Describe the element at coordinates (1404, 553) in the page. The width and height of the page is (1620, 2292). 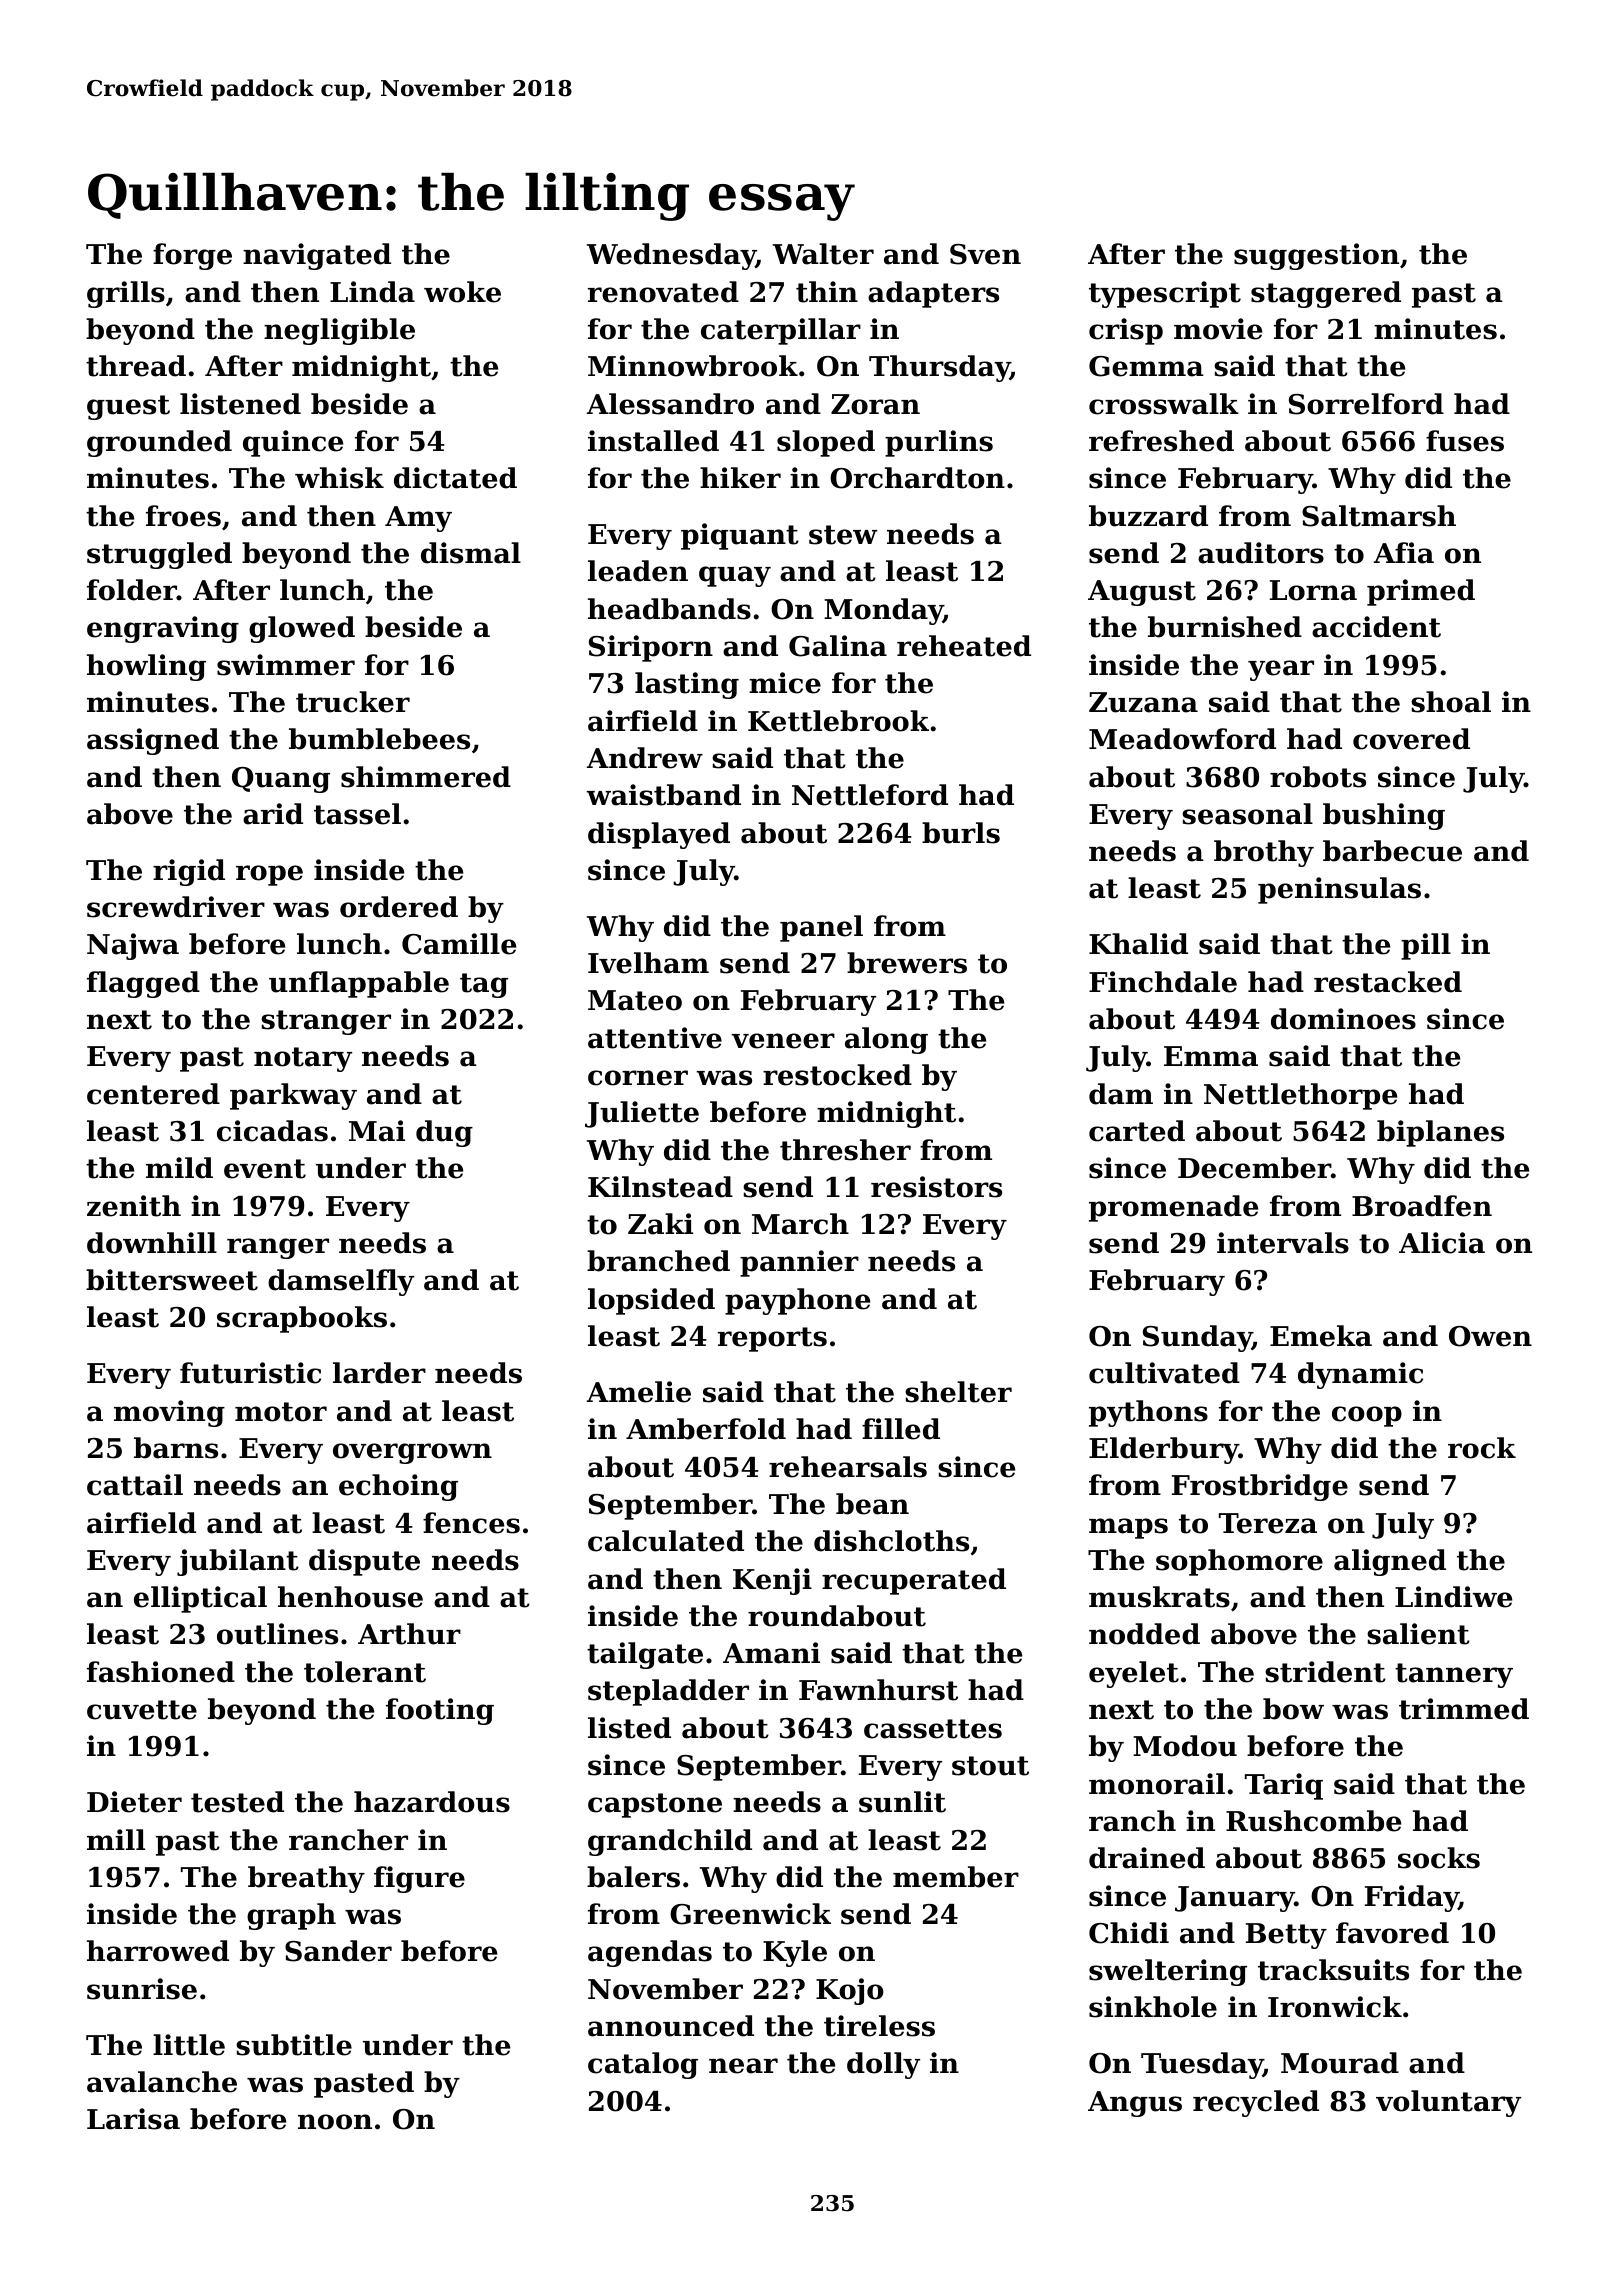
I see `Afia` at that location.
